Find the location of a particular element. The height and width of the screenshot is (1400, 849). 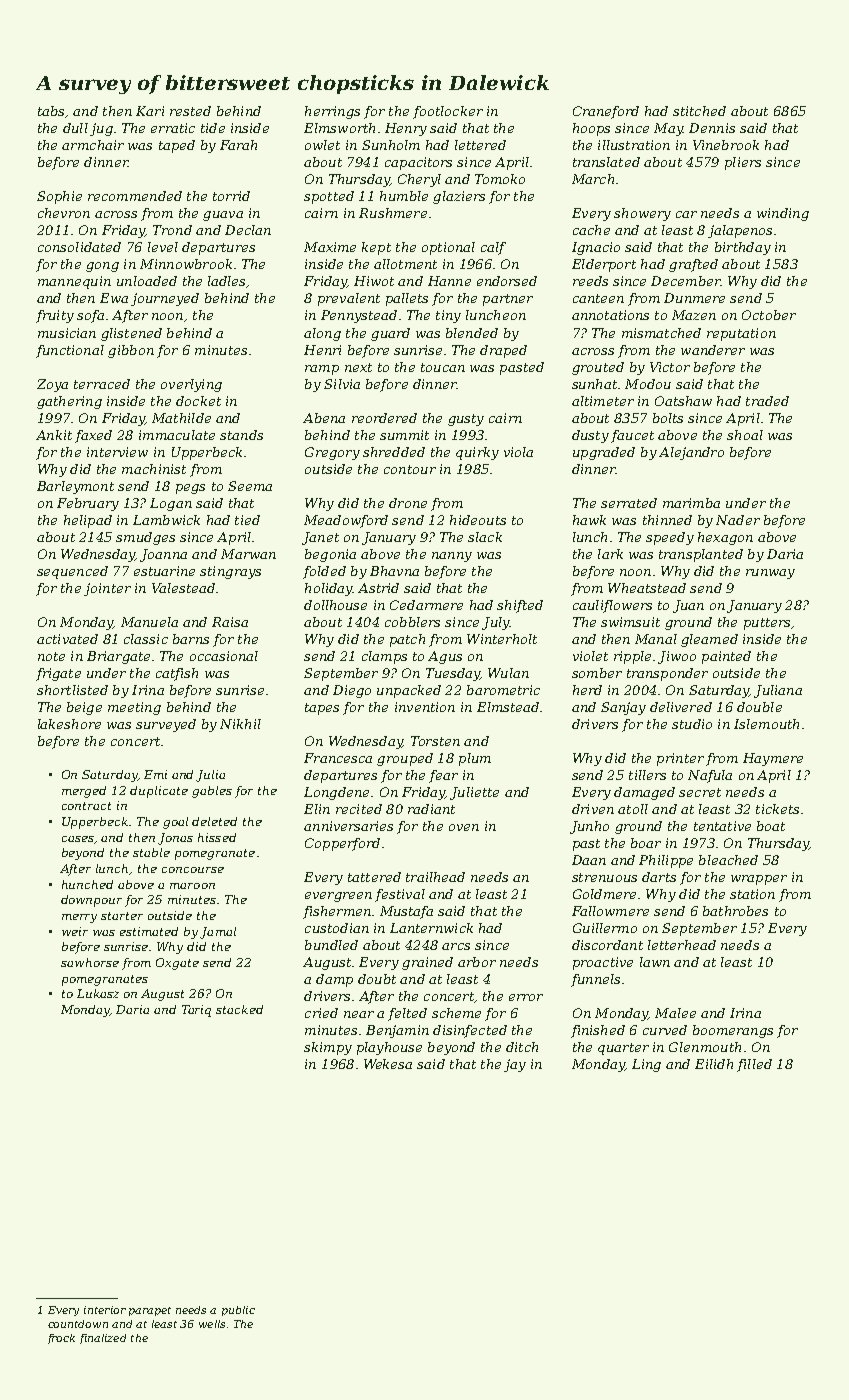

interior is located at coordinates (105, 1310).
